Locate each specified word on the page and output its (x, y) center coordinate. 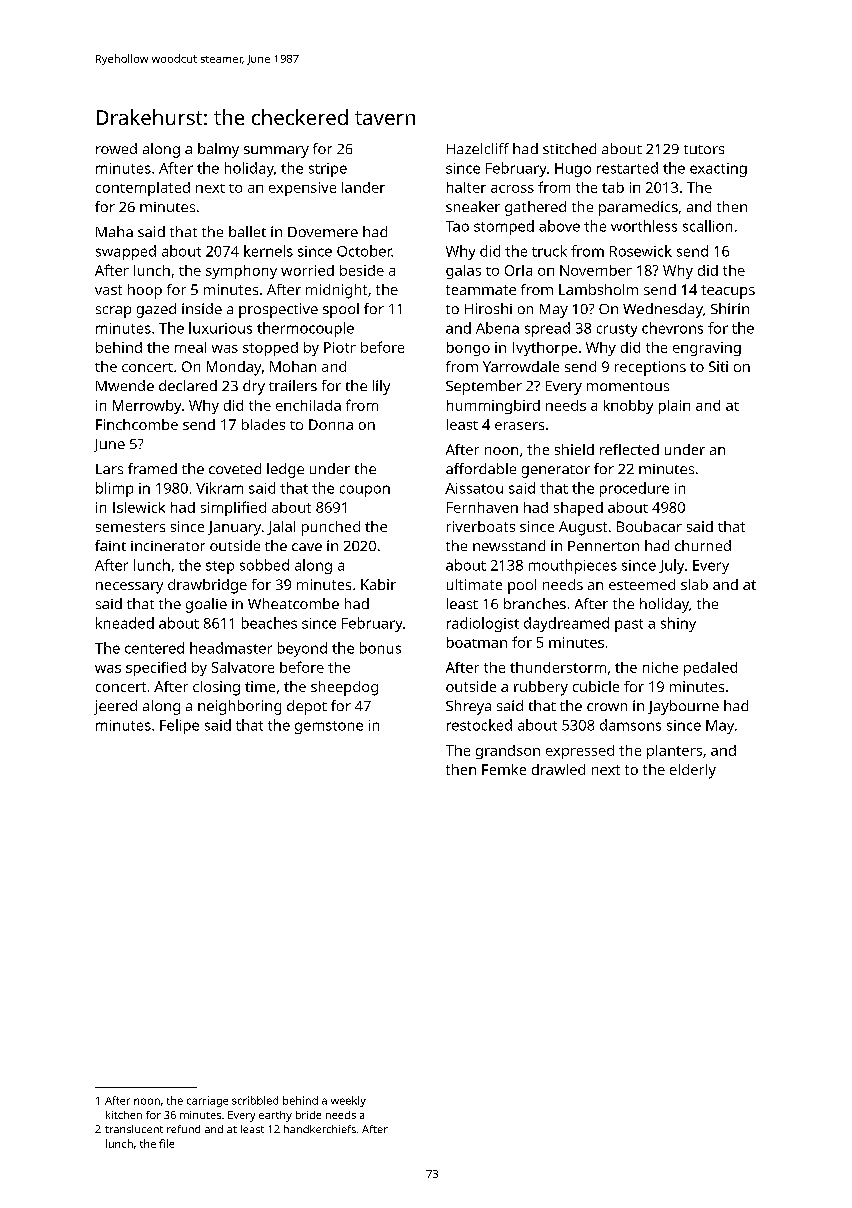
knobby (628, 407)
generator (556, 471)
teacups (728, 292)
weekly (348, 1101)
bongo (468, 349)
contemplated (143, 189)
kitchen (124, 1115)
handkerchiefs (320, 1129)
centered (154, 648)
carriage (207, 1101)
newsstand (509, 545)
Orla (518, 270)
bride (308, 1115)
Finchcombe (137, 424)
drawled (558, 769)
